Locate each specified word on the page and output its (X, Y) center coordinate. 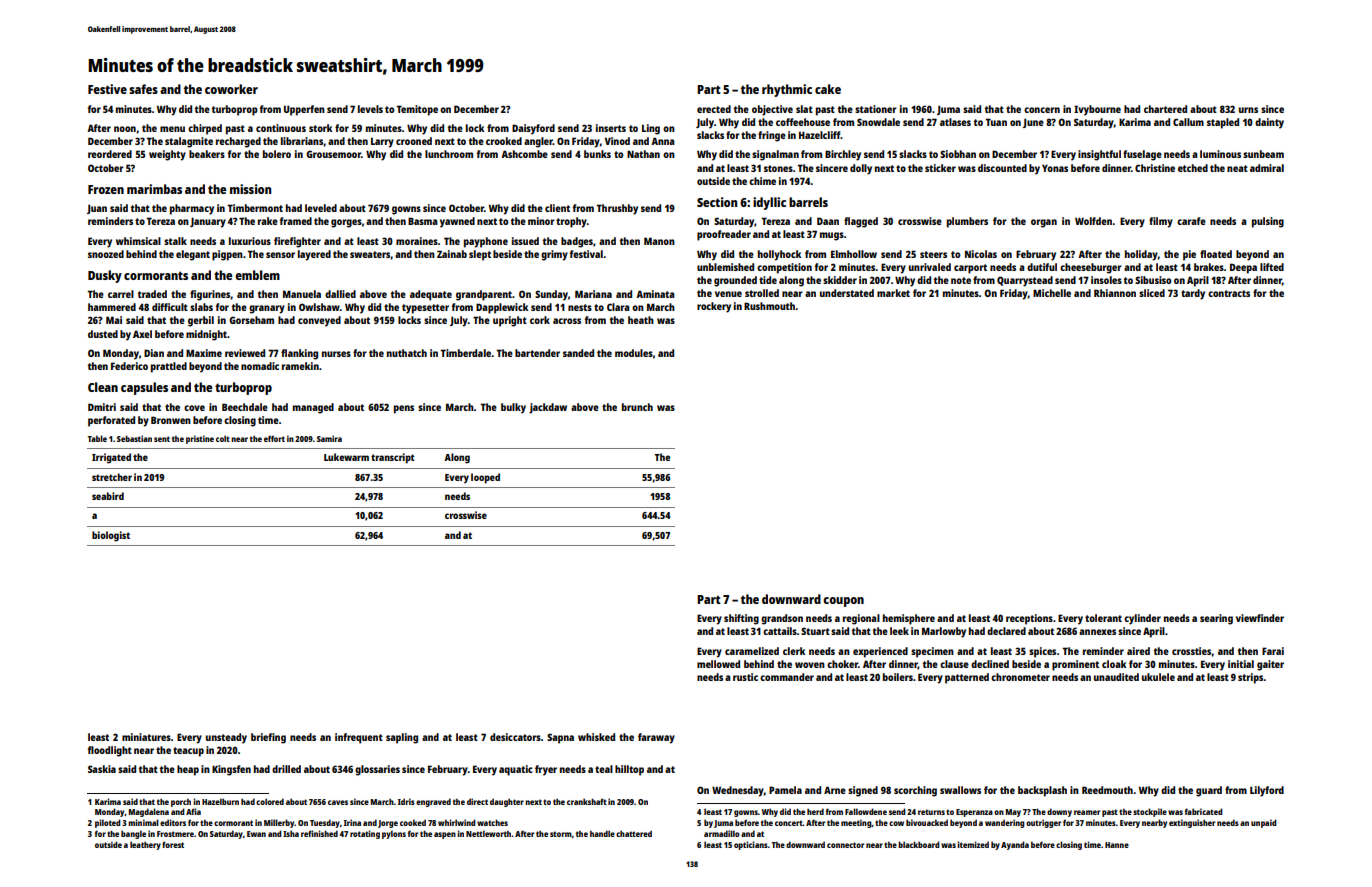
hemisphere (909, 619)
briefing (268, 738)
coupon (843, 602)
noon (125, 129)
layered (314, 255)
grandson (782, 619)
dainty (1269, 123)
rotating (365, 834)
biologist (111, 536)
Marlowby (944, 632)
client (557, 208)
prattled (169, 367)
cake (828, 89)
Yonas (1055, 168)
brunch (637, 407)
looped (485, 478)
